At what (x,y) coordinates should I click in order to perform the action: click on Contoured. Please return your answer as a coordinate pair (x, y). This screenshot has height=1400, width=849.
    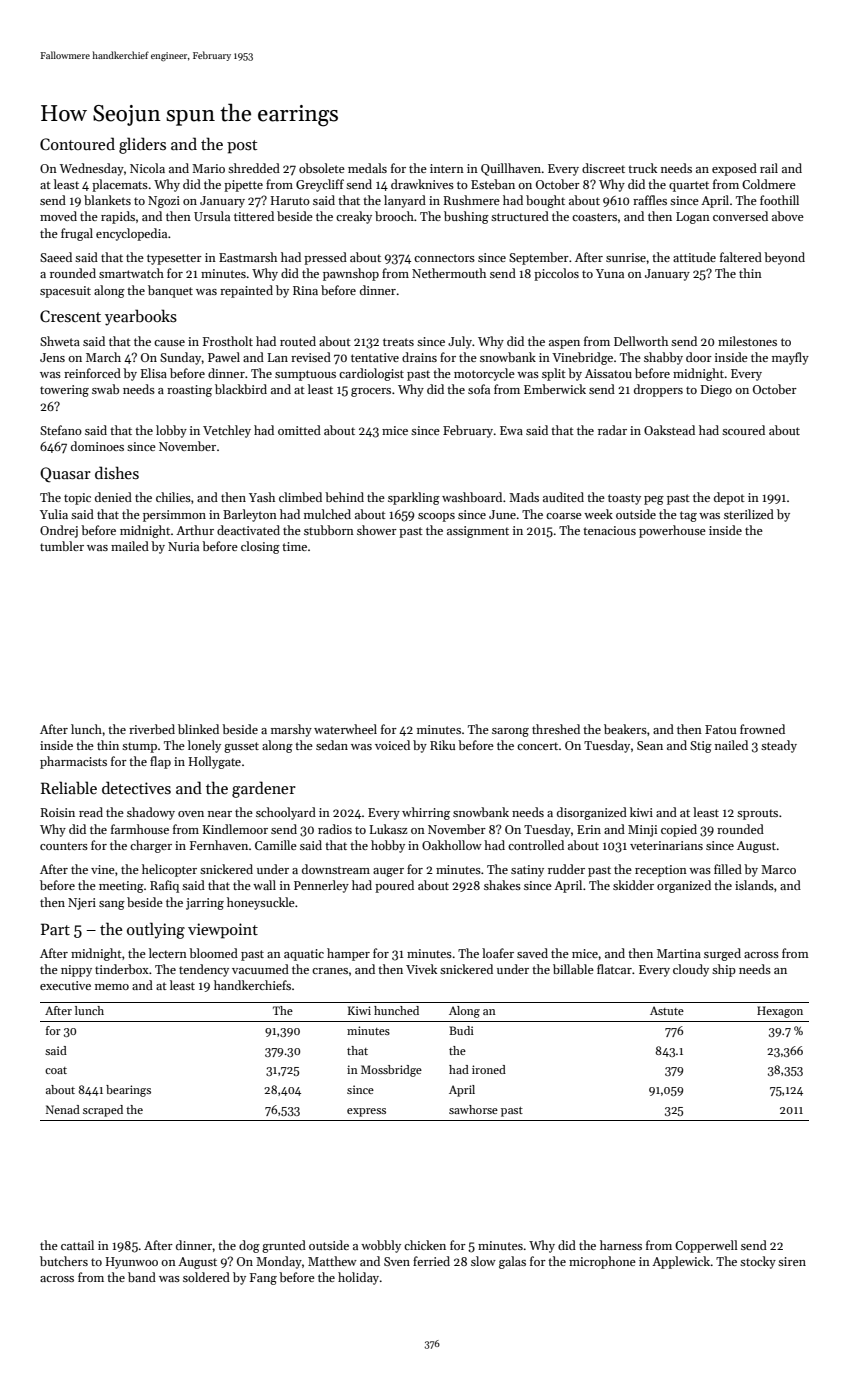
    Looking at the image, I should click on (77, 143).
